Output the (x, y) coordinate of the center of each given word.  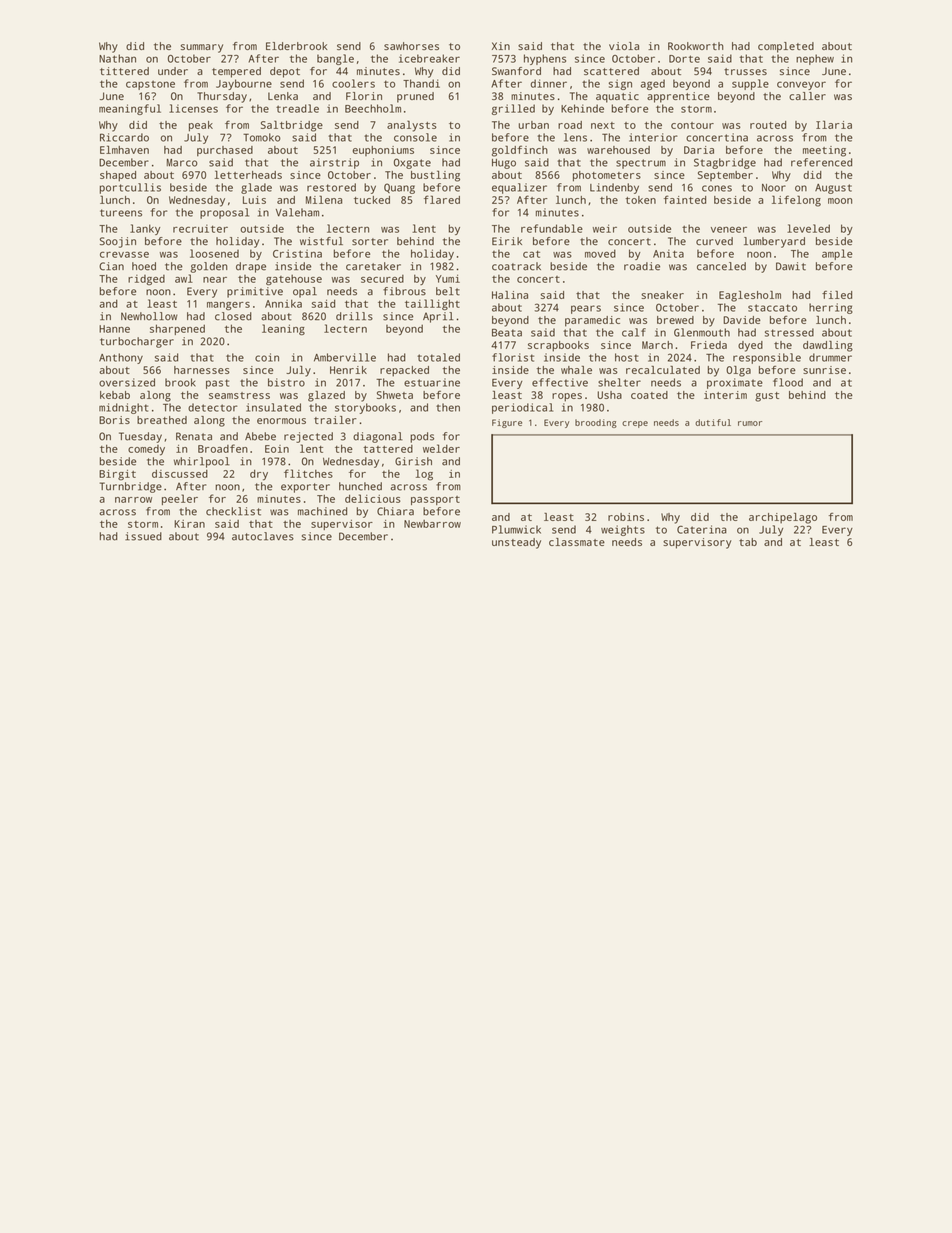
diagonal (378, 437)
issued (143, 536)
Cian (111, 266)
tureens (121, 213)
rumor (750, 423)
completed (786, 47)
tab (748, 542)
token (641, 200)
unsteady (516, 543)
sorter (370, 242)
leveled (808, 228)
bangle (335, 59)
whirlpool (202, 462)
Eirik (507, 241)
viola (624, 46)
